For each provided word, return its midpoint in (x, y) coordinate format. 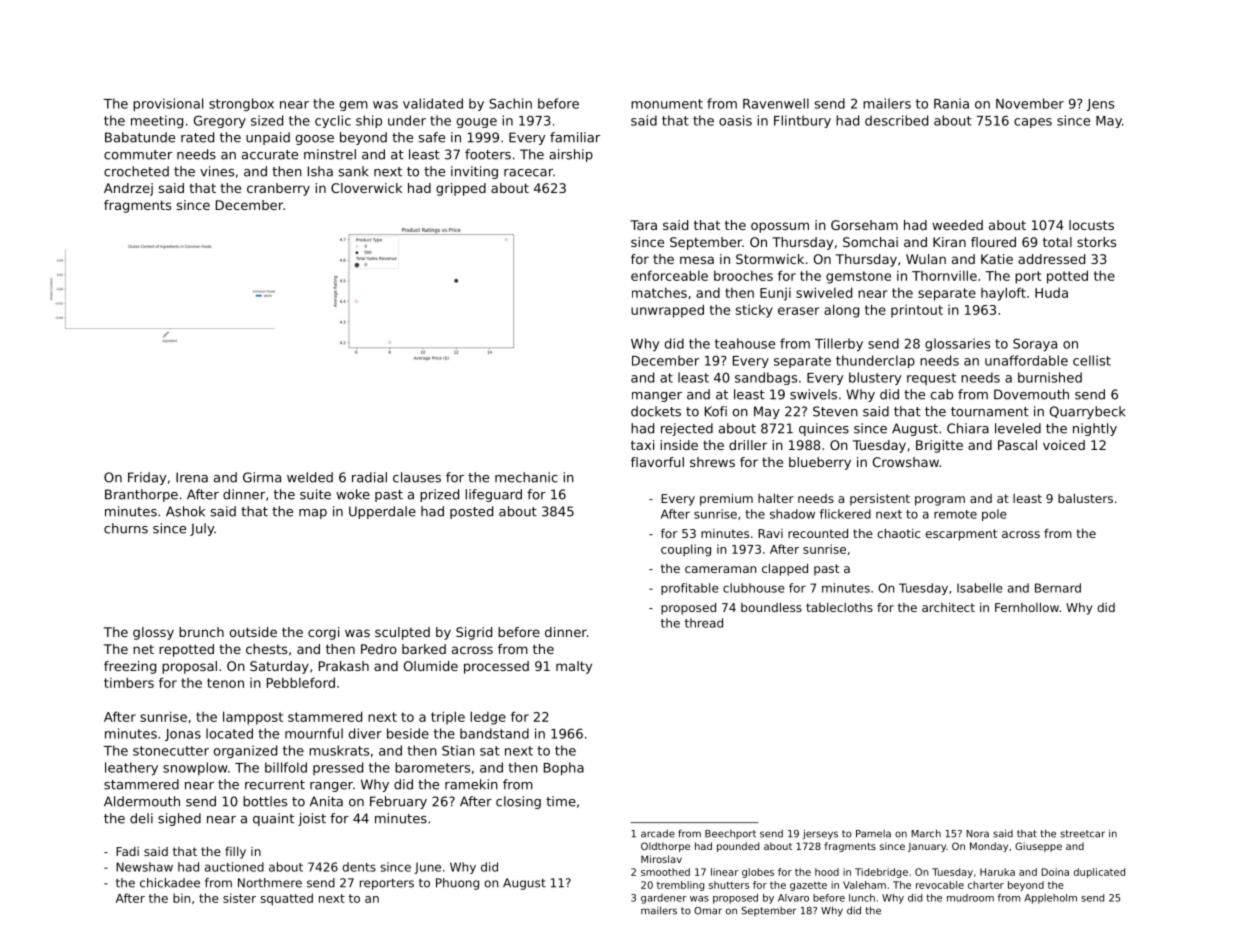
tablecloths (839, 607)
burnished (1050, 377)
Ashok (185, 511)
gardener (664, 899)
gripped (461, 189)
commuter (138, 155)
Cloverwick (366, 188)
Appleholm (1050, 899)
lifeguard (493, 495)
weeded (958, 225)
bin (181, 898)
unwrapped (667, 311)
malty (574, 667)
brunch (201, 632)
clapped (785, 570)
